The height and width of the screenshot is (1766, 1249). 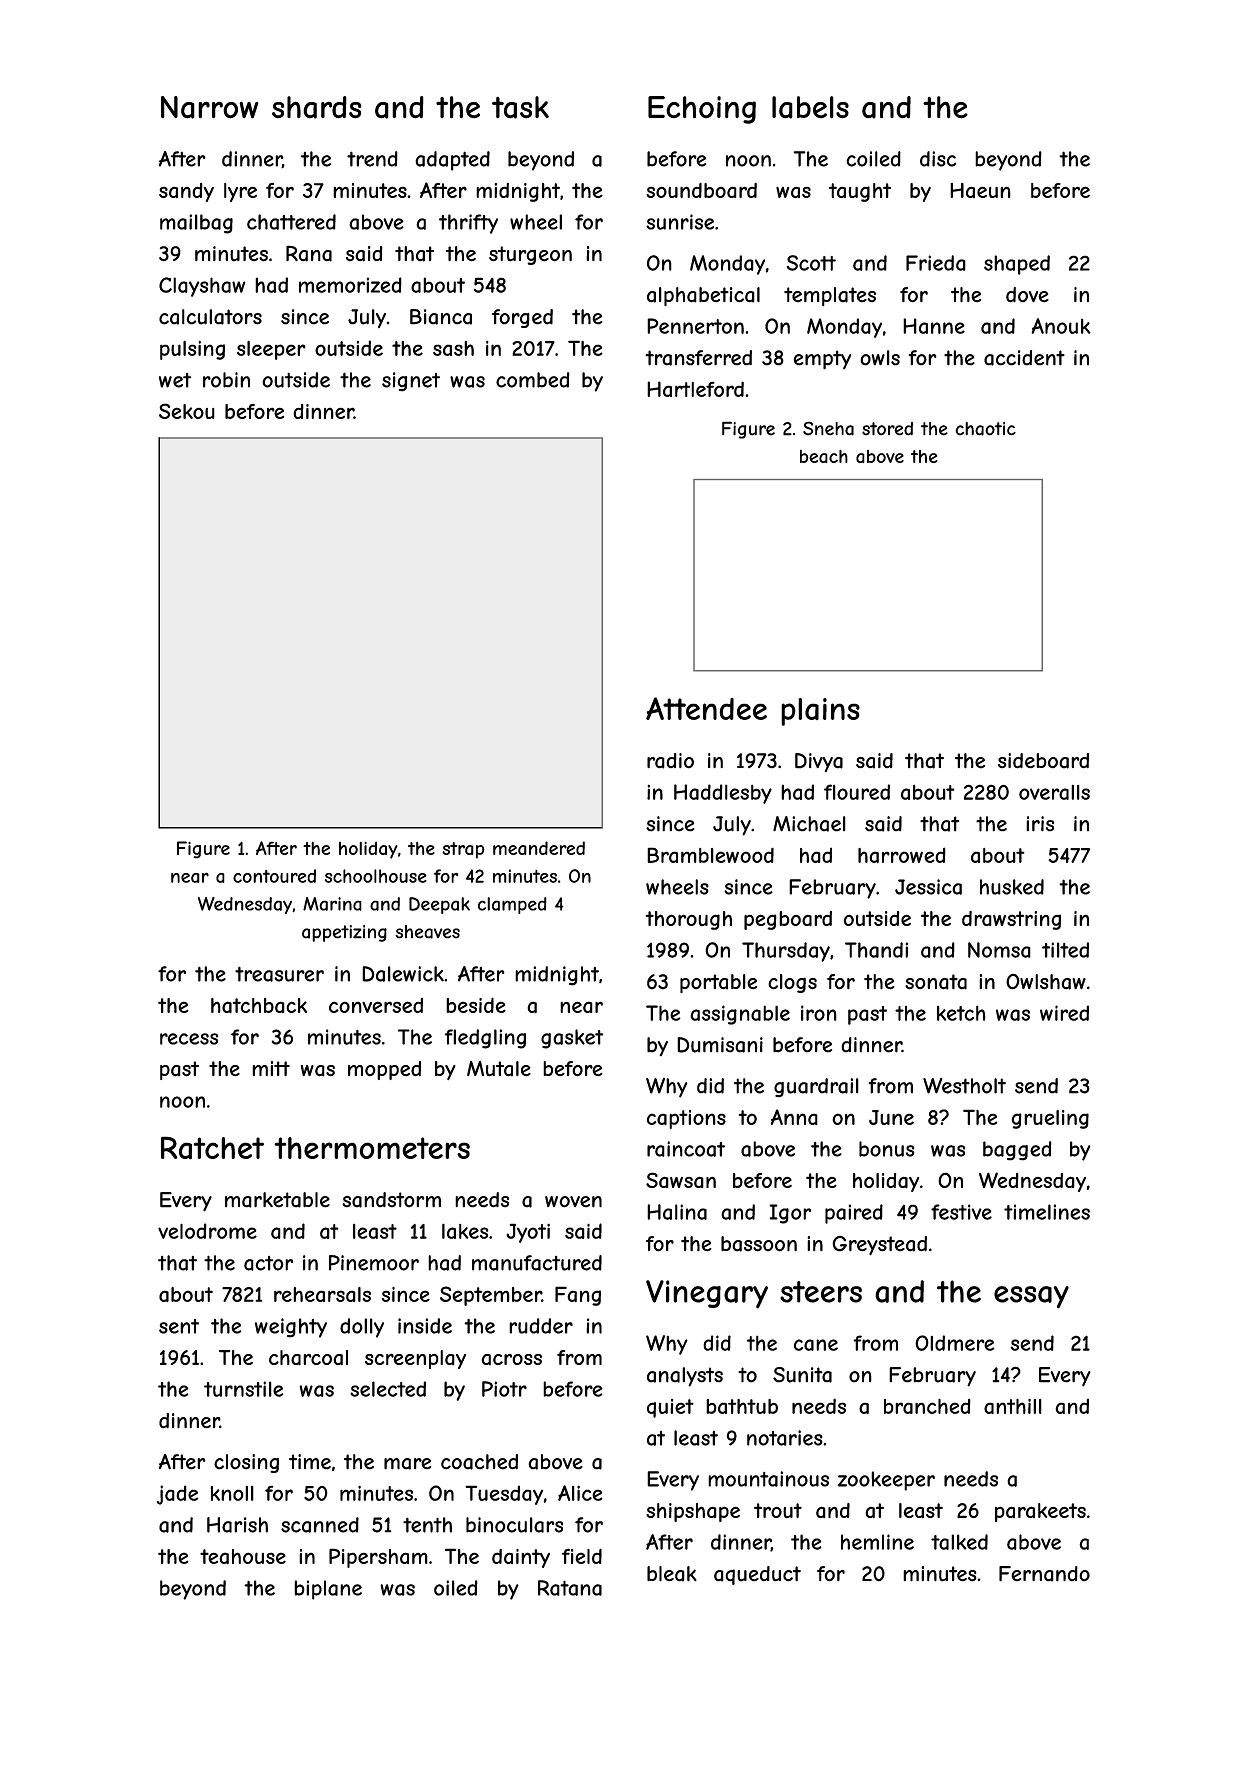 What do you see at coordinates (695, 326) in the screenshot?
I see `Pennerton` at bounding box center [695, 326].
